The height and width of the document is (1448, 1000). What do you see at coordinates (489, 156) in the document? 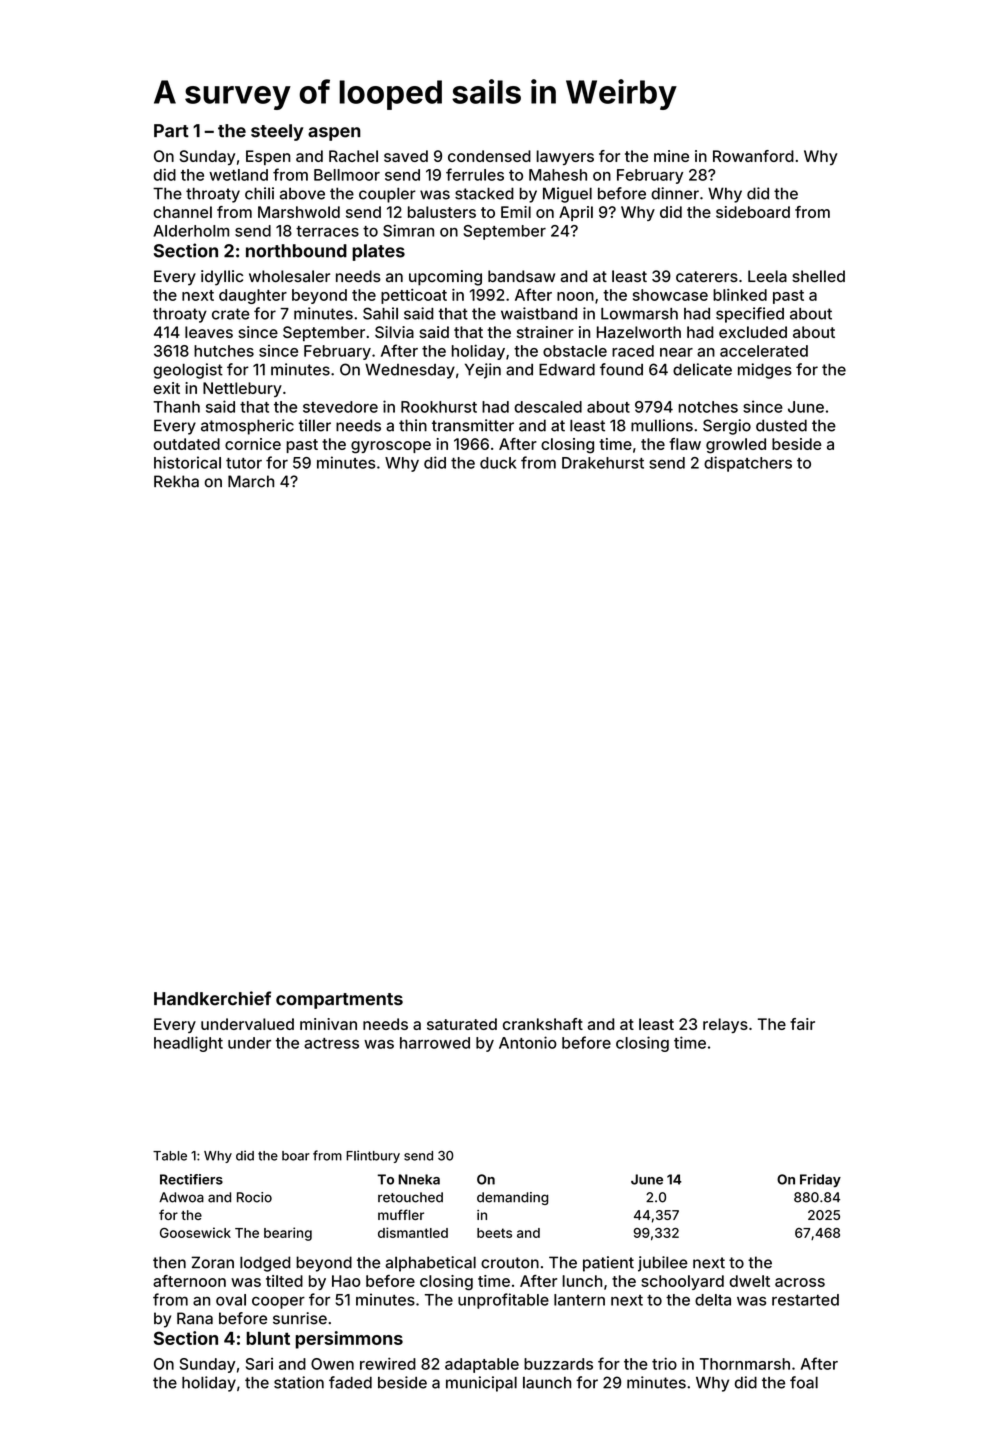
I see `condensed` at bounding box center [489, 156].
